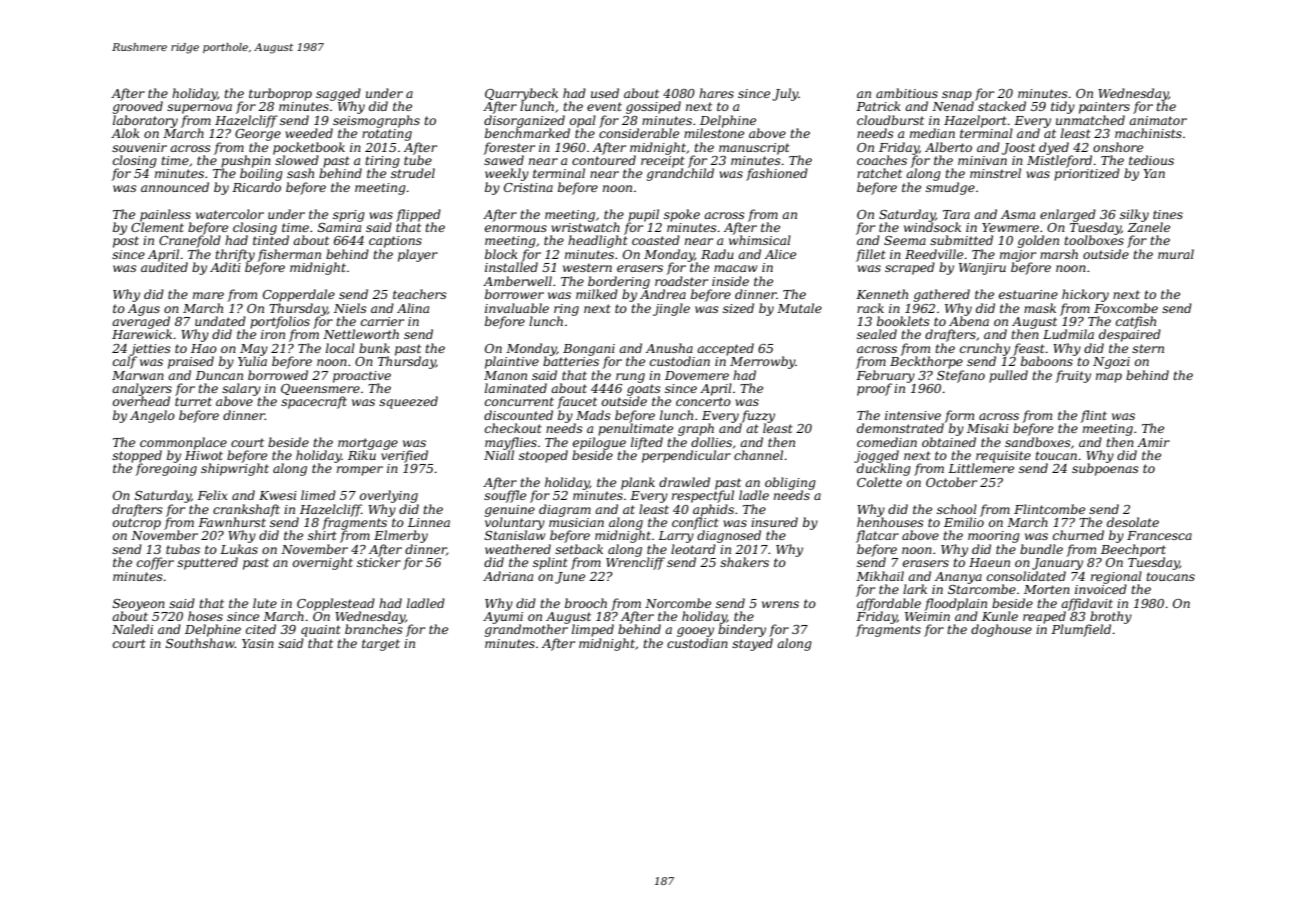 Image resolution: width=1308 pixels, height=924 pixels. I want to click on shakers, so click(744, 562).
